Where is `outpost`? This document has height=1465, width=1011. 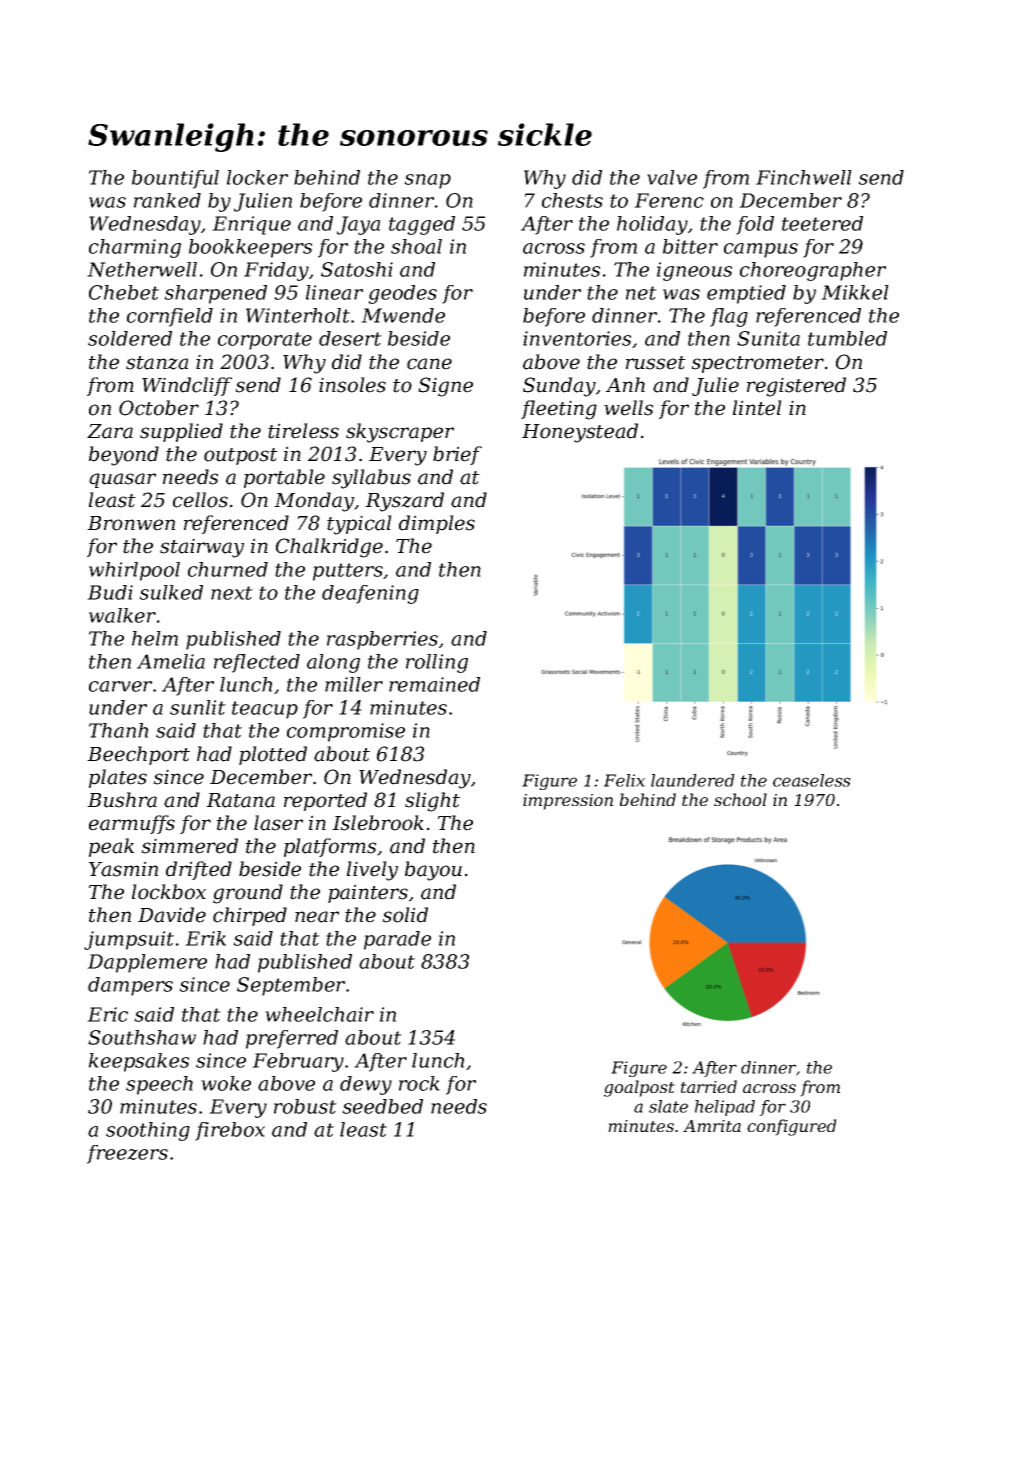
outpost is located at coordinates (241, 456).
